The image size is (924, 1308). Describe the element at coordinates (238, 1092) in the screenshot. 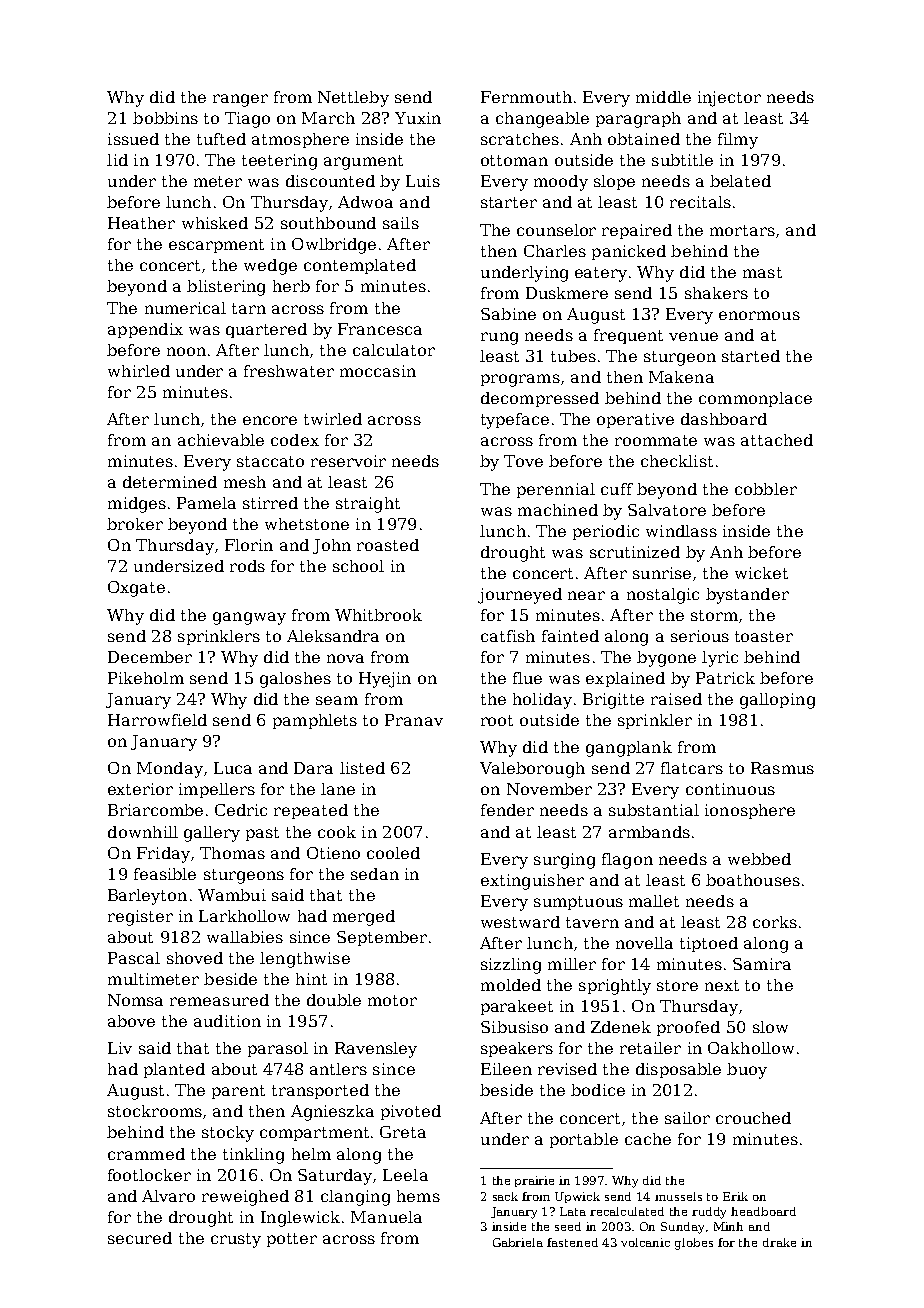

I see `parent` at that location.
